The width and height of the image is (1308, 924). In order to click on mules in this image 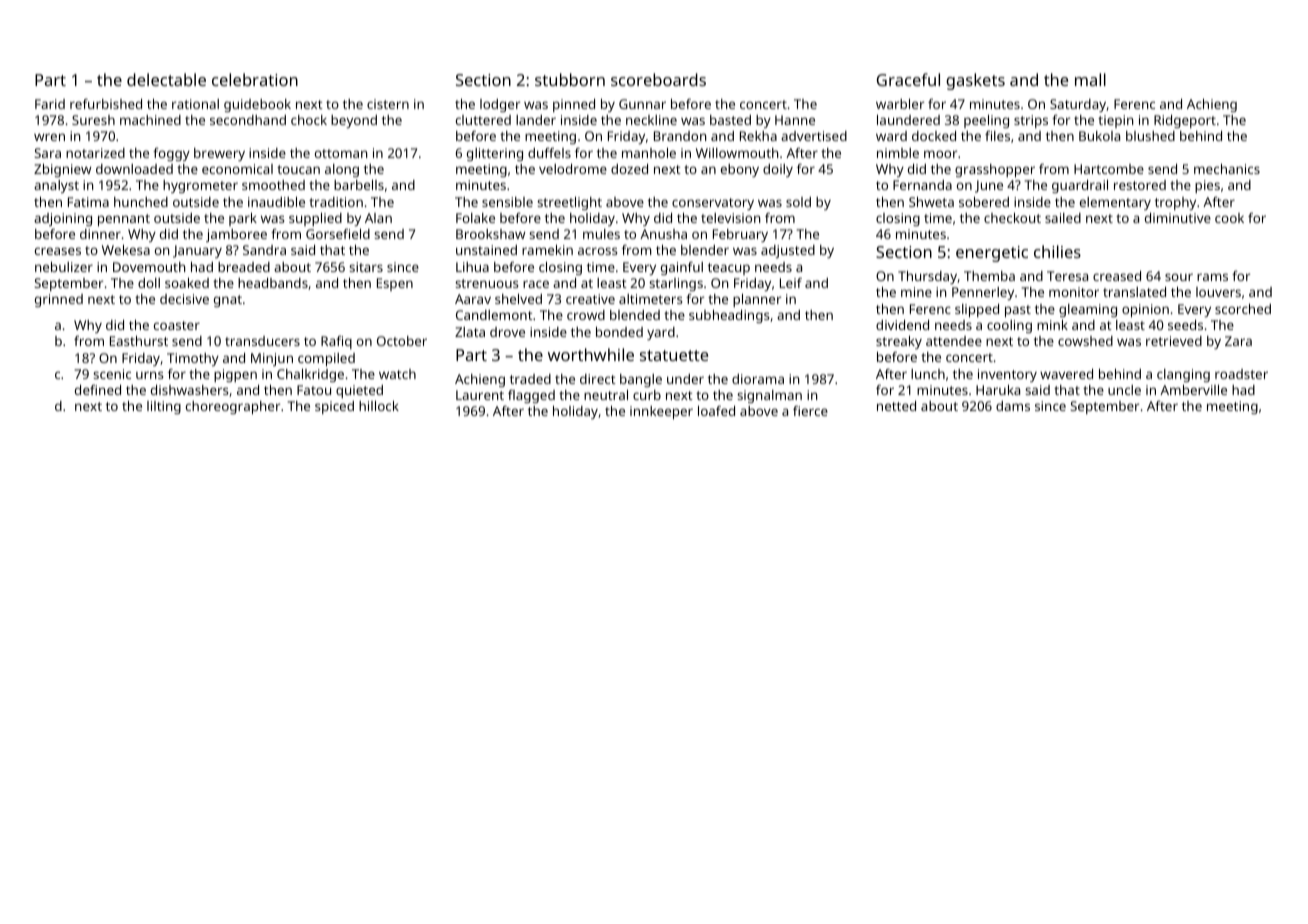, I will do `click(601, 234)`.
